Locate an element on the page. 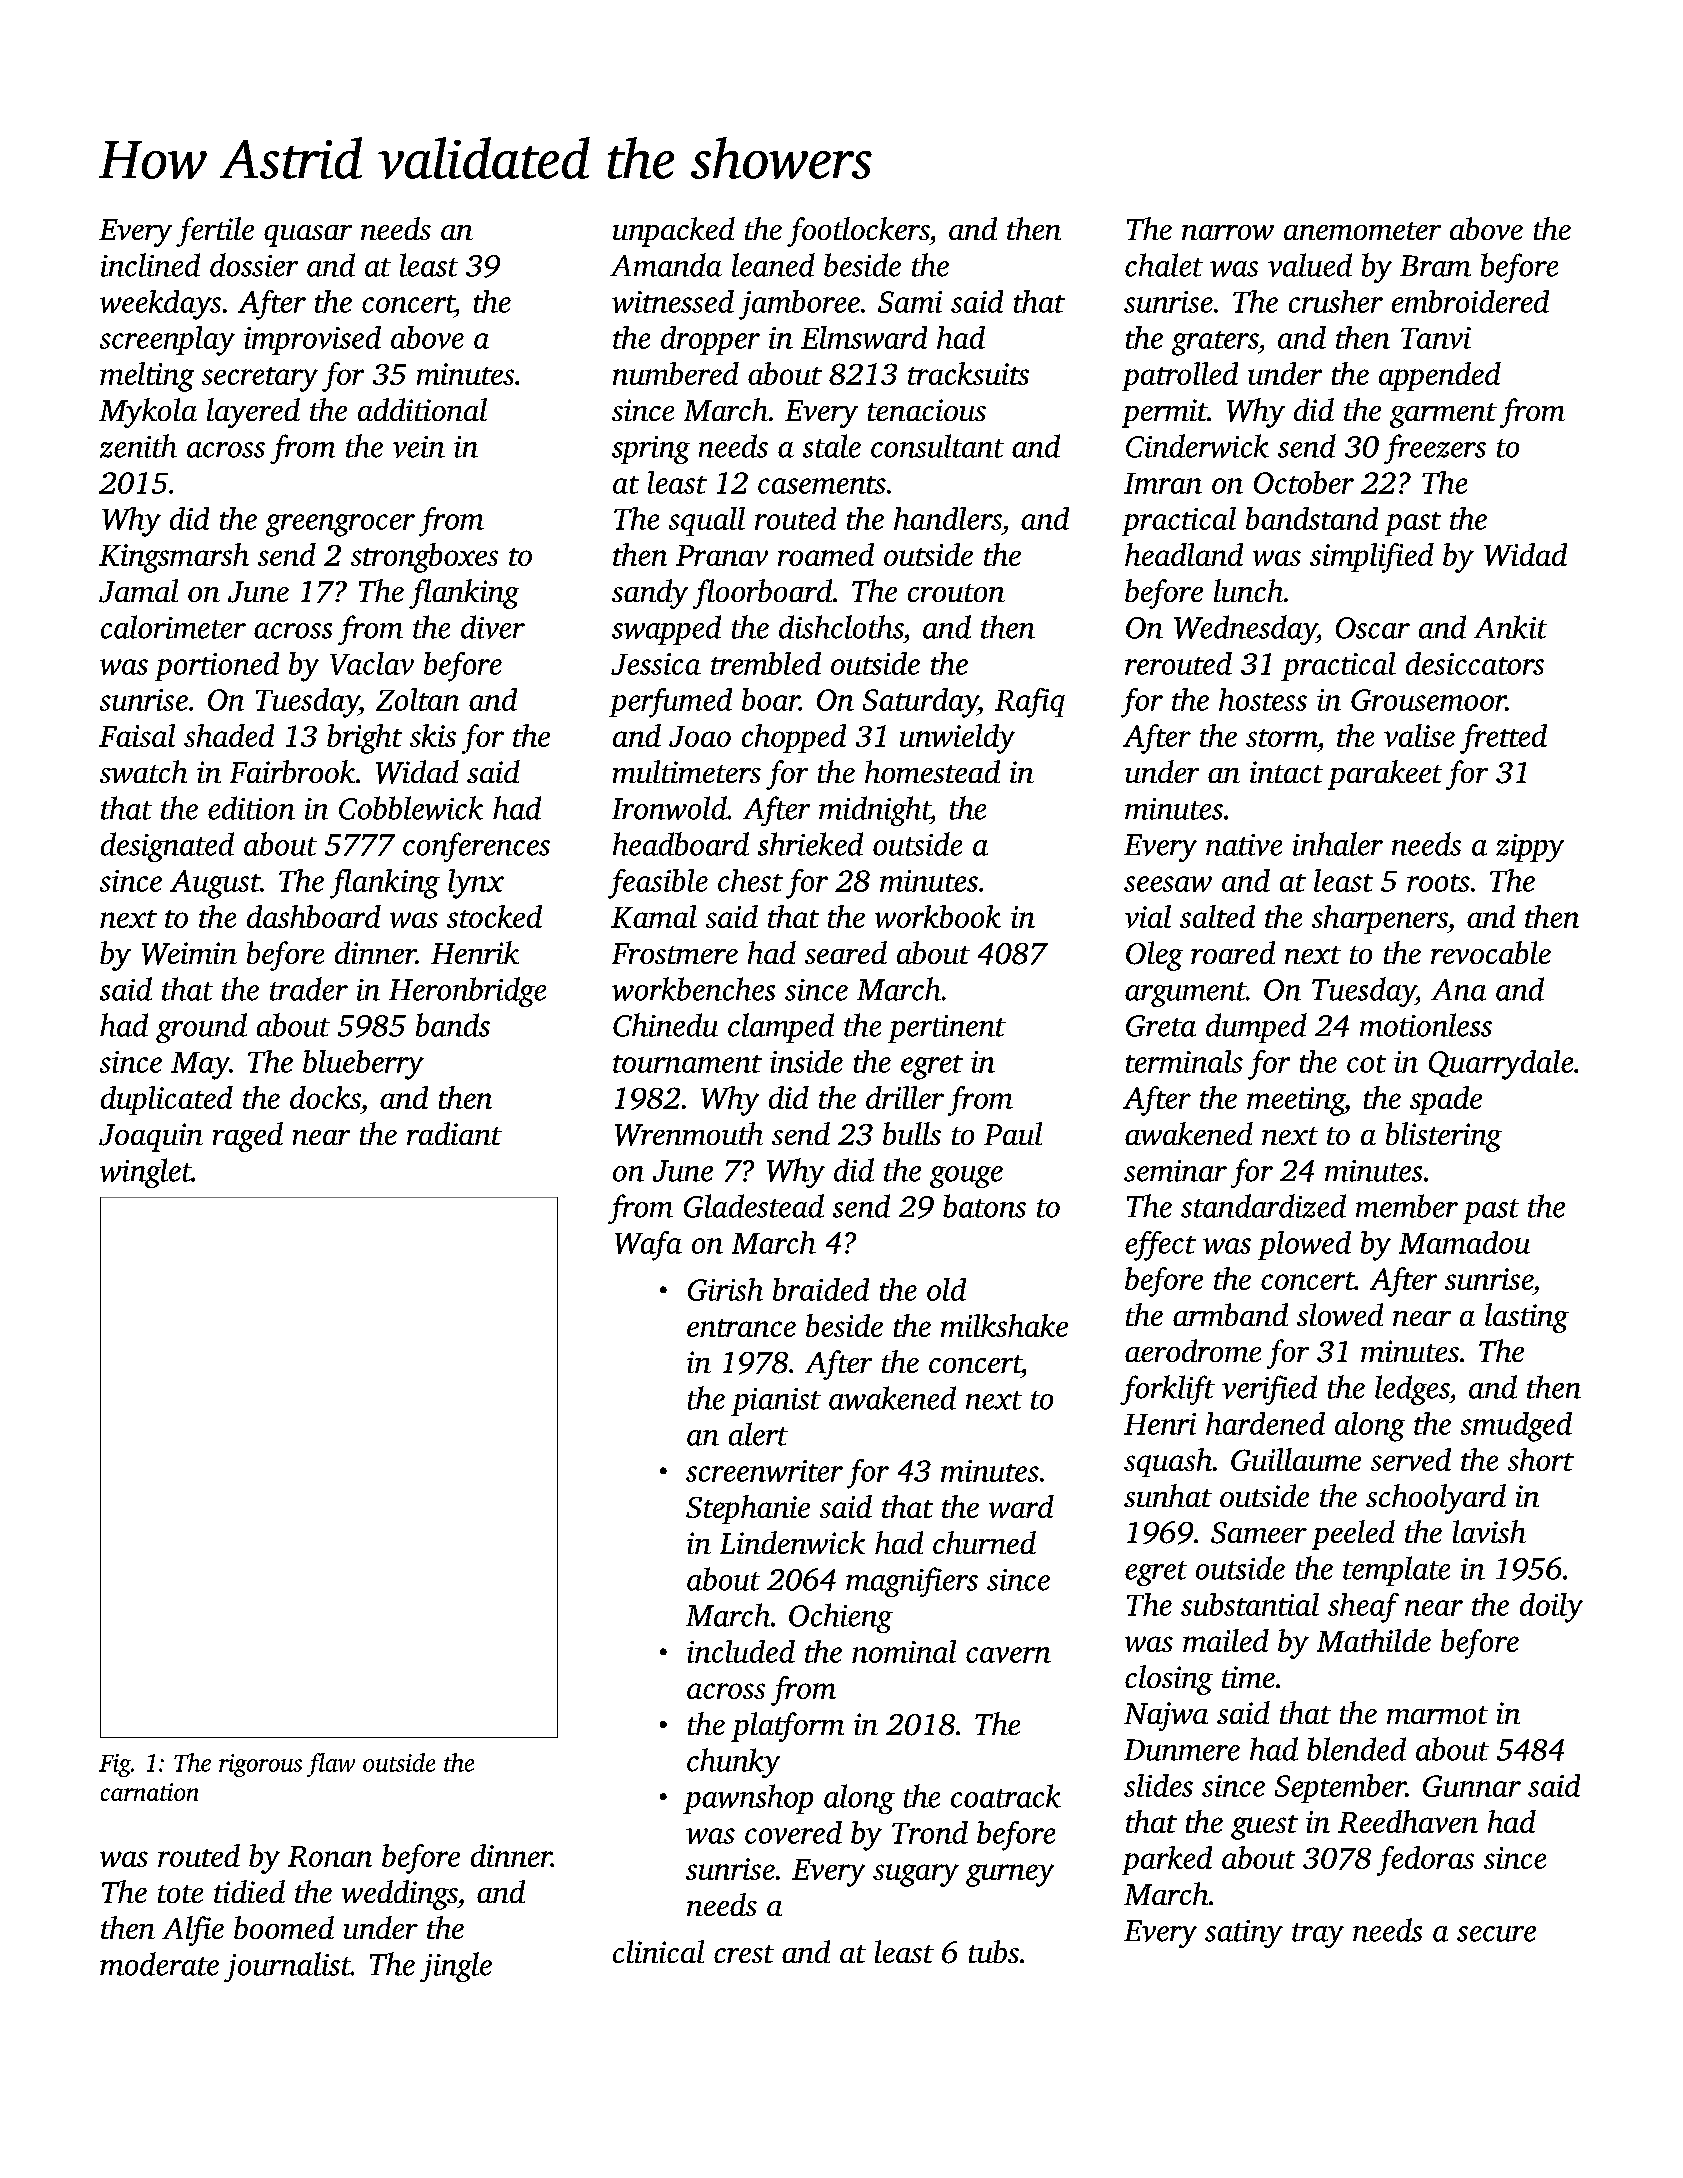 The width and height of the image is (1683, 2178). braided is located at coordinates (821, 1289).
